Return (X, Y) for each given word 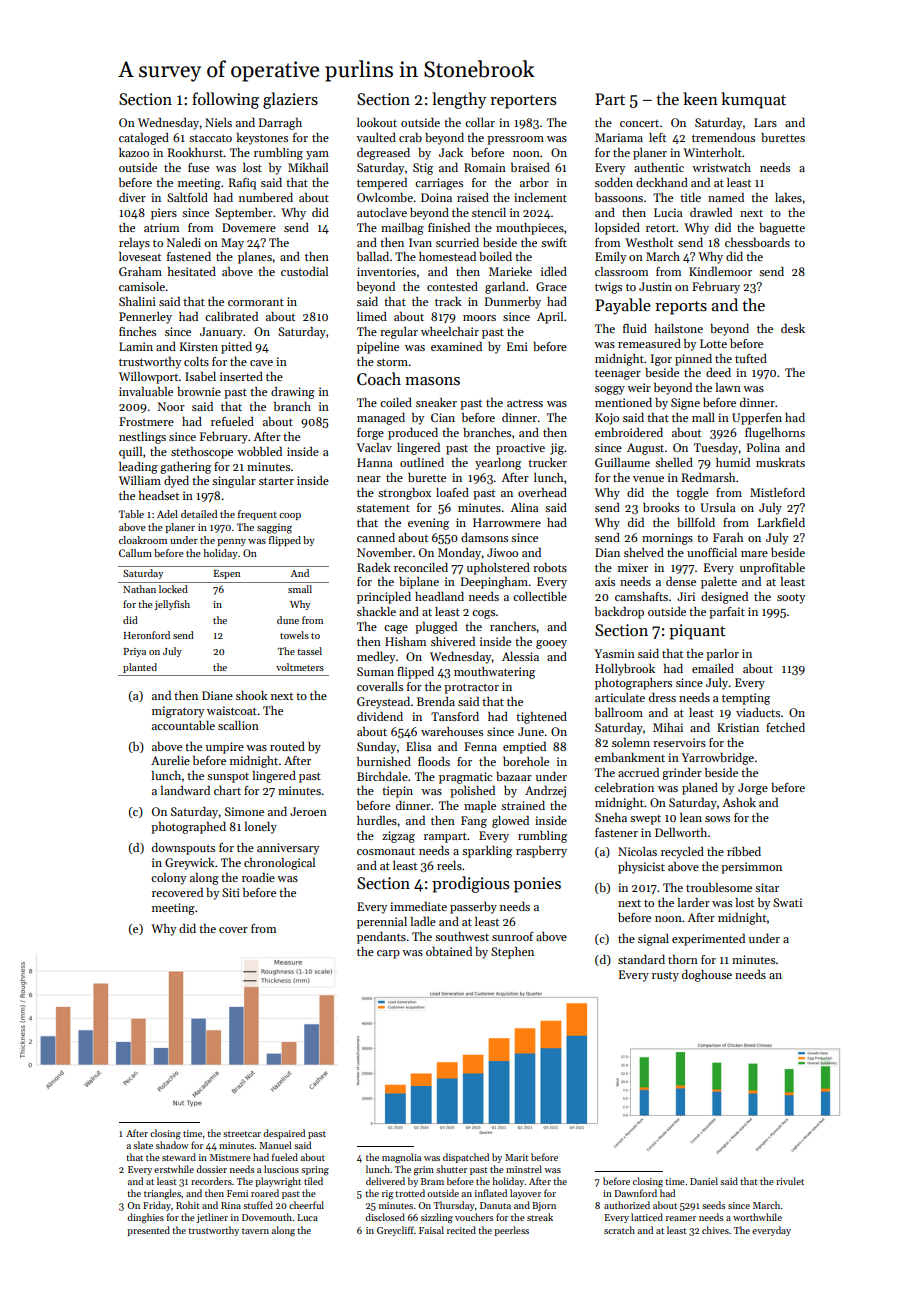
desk (793, 328)
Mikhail (308, 167)
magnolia (401, 1158)
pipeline (378, 348)
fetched (785, 727)
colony (168, 879)
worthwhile (757, 1217)
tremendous (723, 137)
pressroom (515, 140)
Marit (517, 1157)
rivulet (790, 1181)
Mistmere (230, 1157)
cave (261, 363)
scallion (238, 725)
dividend (380, 716)
